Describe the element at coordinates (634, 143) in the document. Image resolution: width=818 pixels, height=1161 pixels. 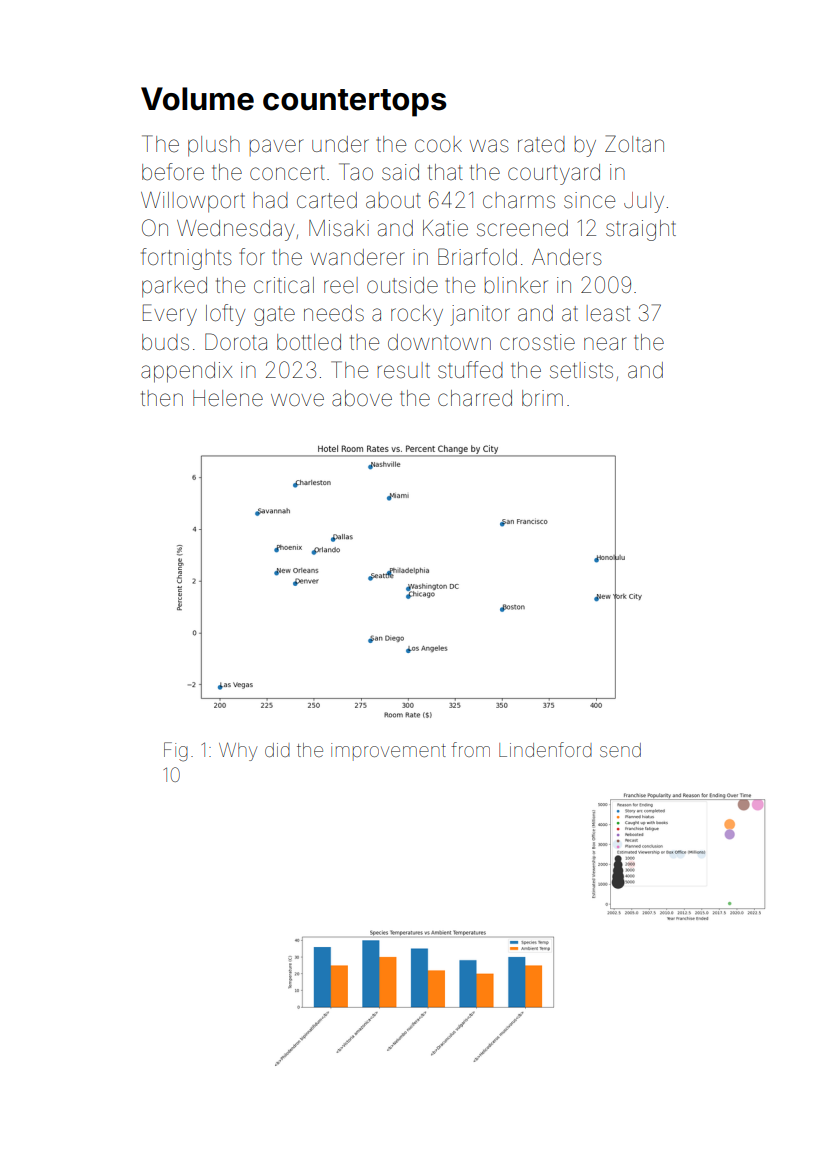
I see `Zoltan` at that location.
